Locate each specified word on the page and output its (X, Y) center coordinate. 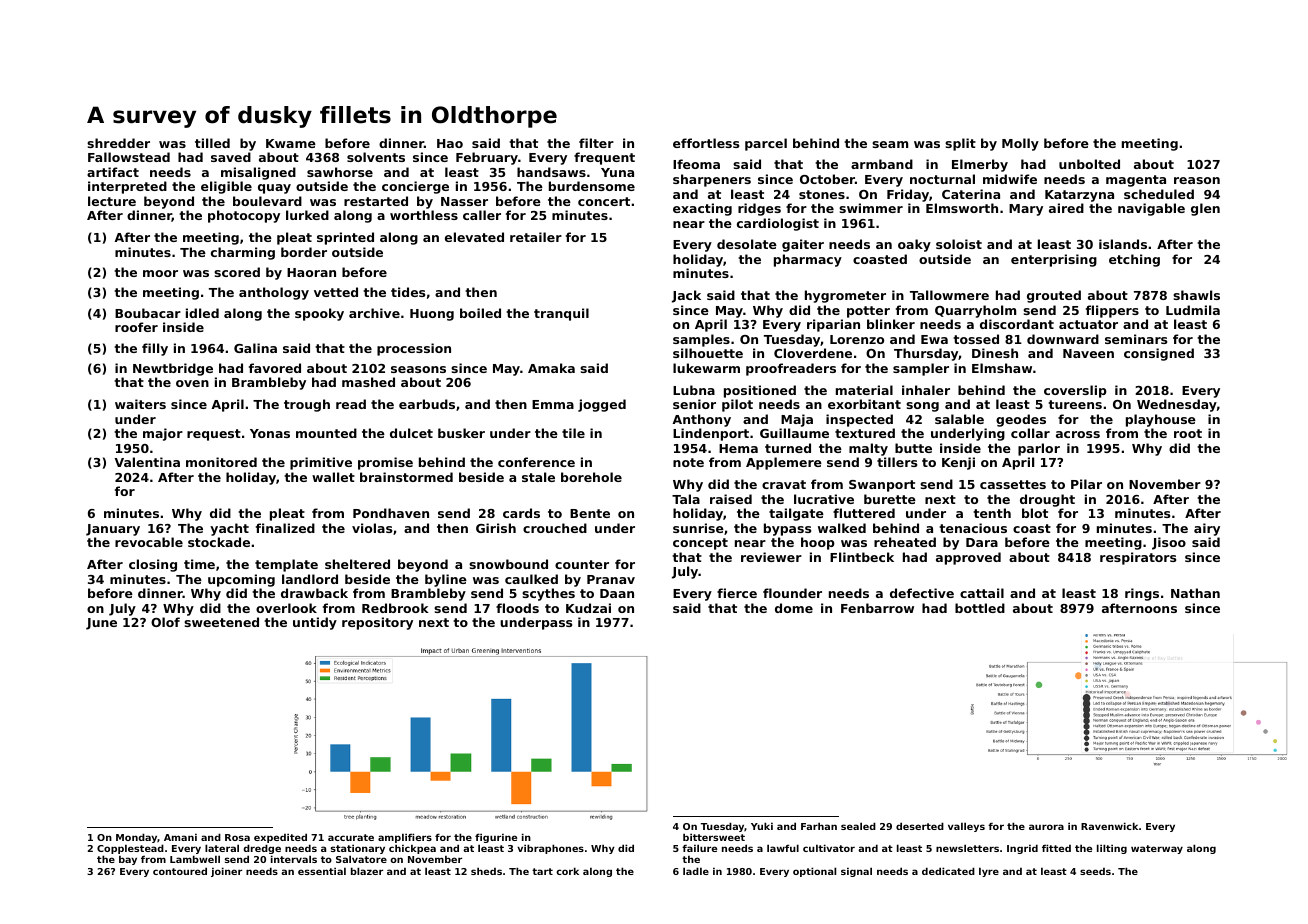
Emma (553, 404)
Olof (165, 622)
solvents (376, 157)
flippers (1112, 311)
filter (596, 143)
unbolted (1089, 164)
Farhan (819, 826)
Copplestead (130, 850)
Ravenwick (1109, 826)
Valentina (147, 462)
